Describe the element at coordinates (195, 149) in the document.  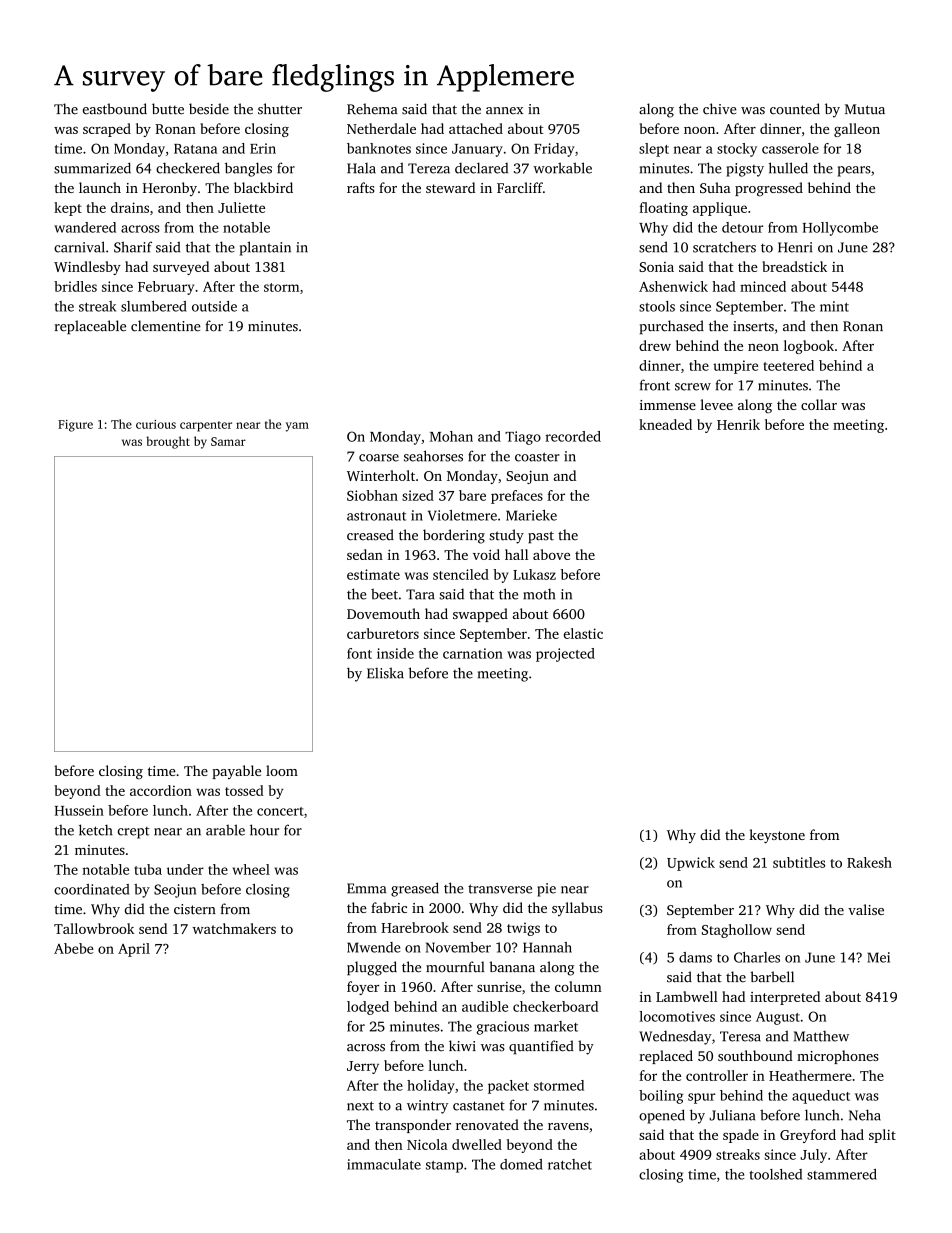
I see `Ratana` at that location.
